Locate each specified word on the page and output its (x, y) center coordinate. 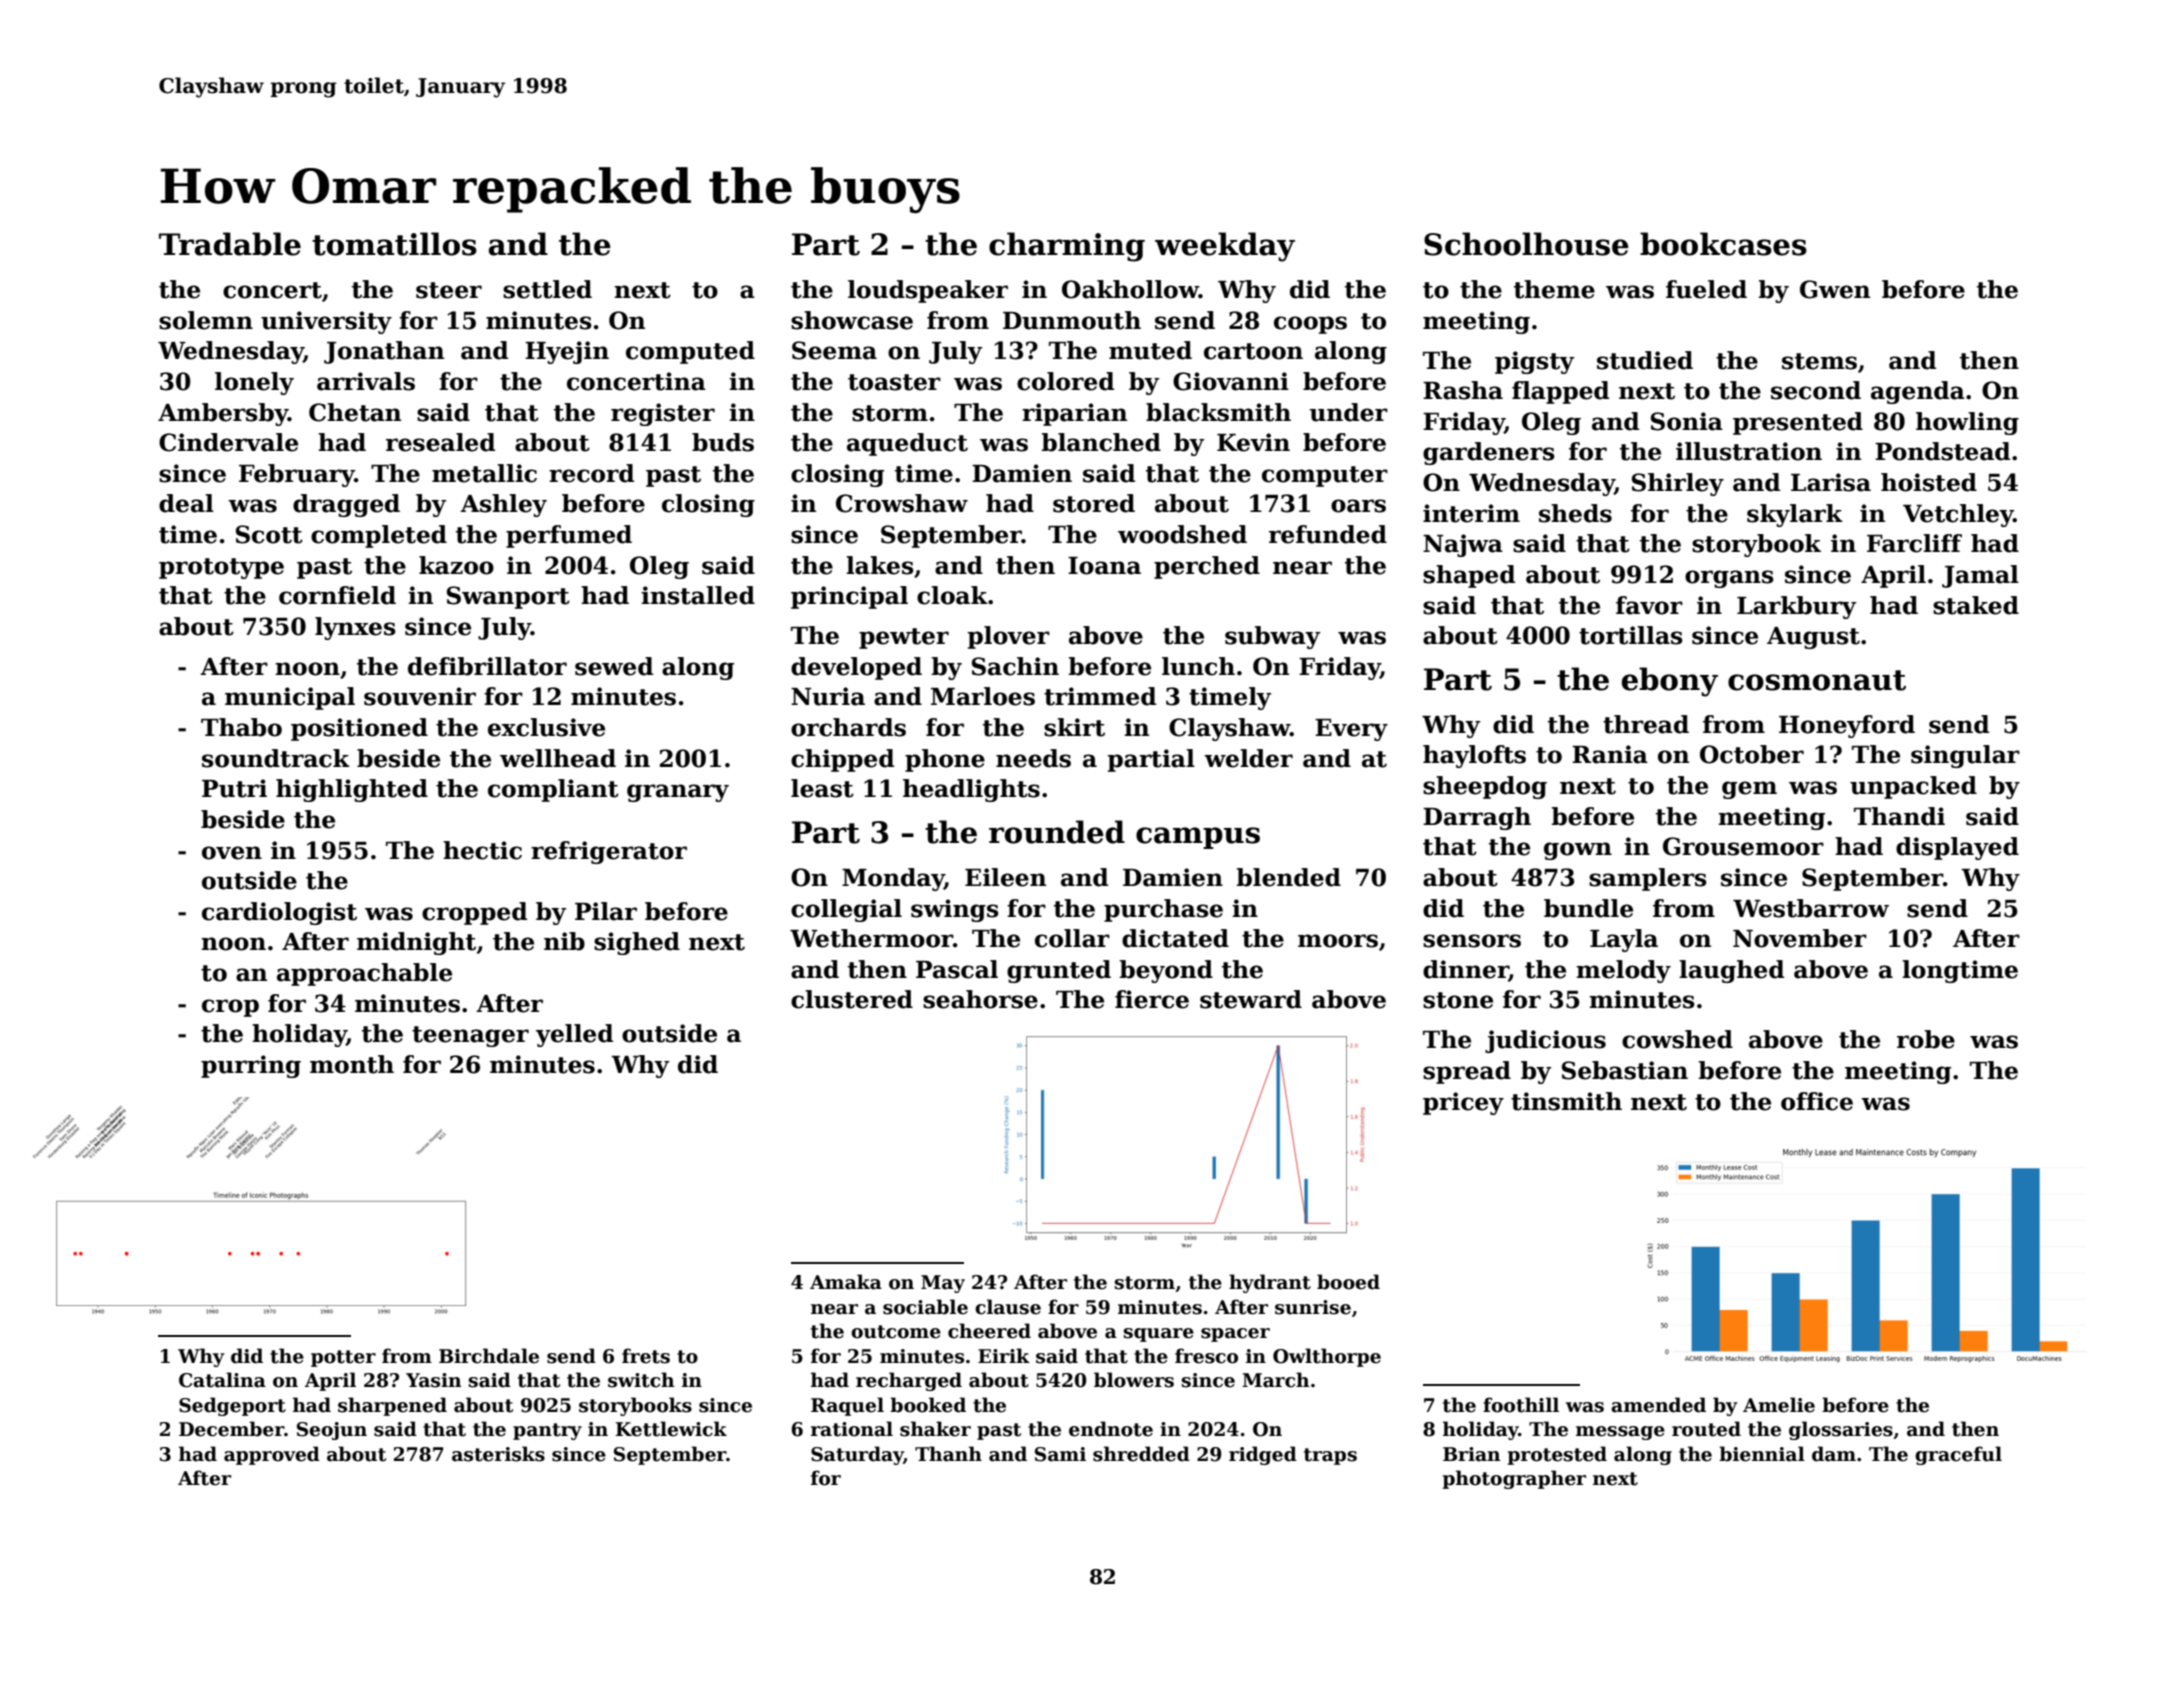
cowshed (1677, 1039)
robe (1926, 1039)
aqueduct (907, 444)
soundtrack (276, 758)
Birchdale (489, 1356)
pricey (1463, 1103)
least (822, 788)
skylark (1795, 515)
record (591, 473)
